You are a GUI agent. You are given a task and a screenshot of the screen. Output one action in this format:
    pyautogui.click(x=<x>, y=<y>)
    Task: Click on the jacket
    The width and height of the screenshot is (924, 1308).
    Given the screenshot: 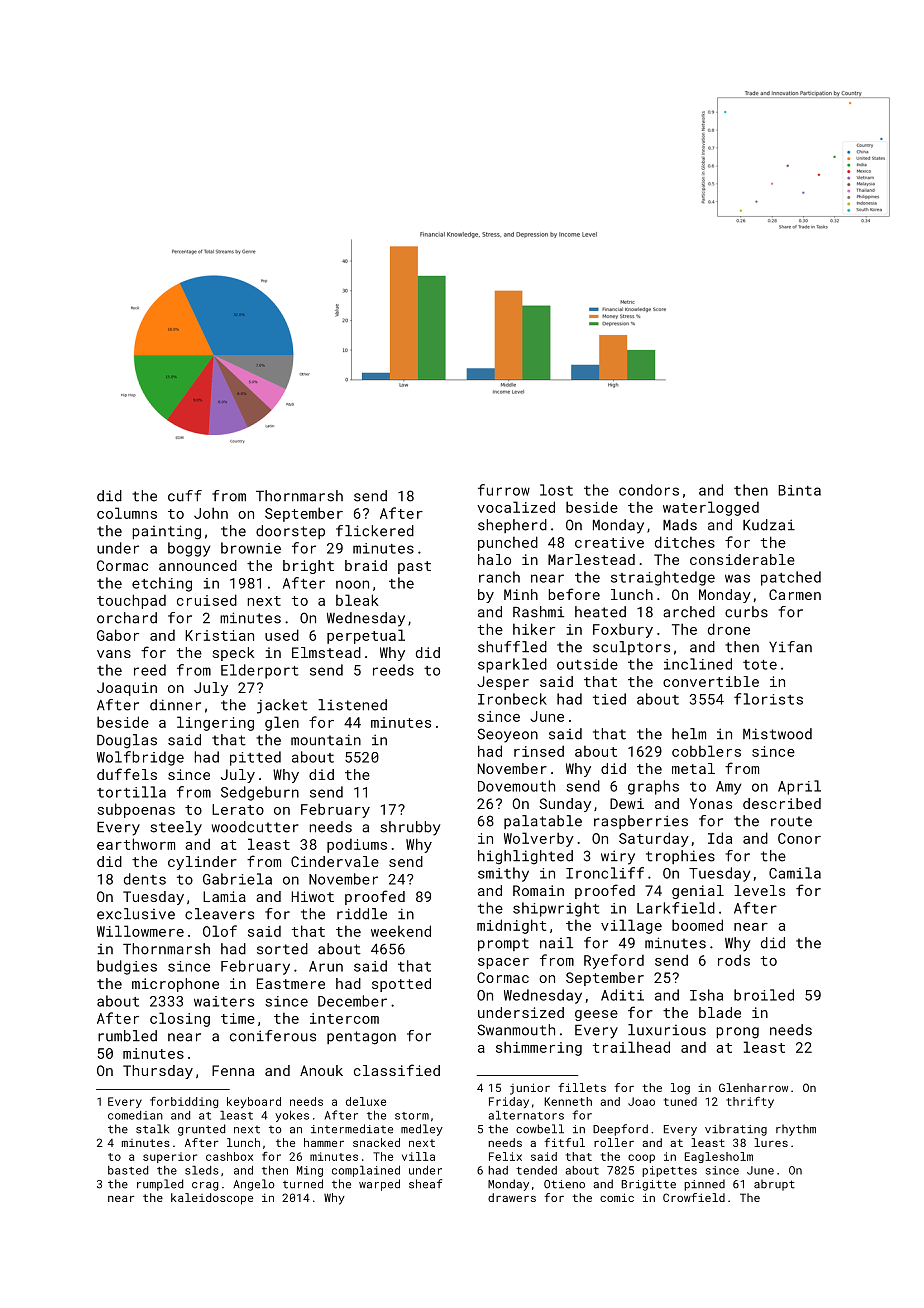 What is the action you would take?
    pyautogui.click(x=282, y=706)
